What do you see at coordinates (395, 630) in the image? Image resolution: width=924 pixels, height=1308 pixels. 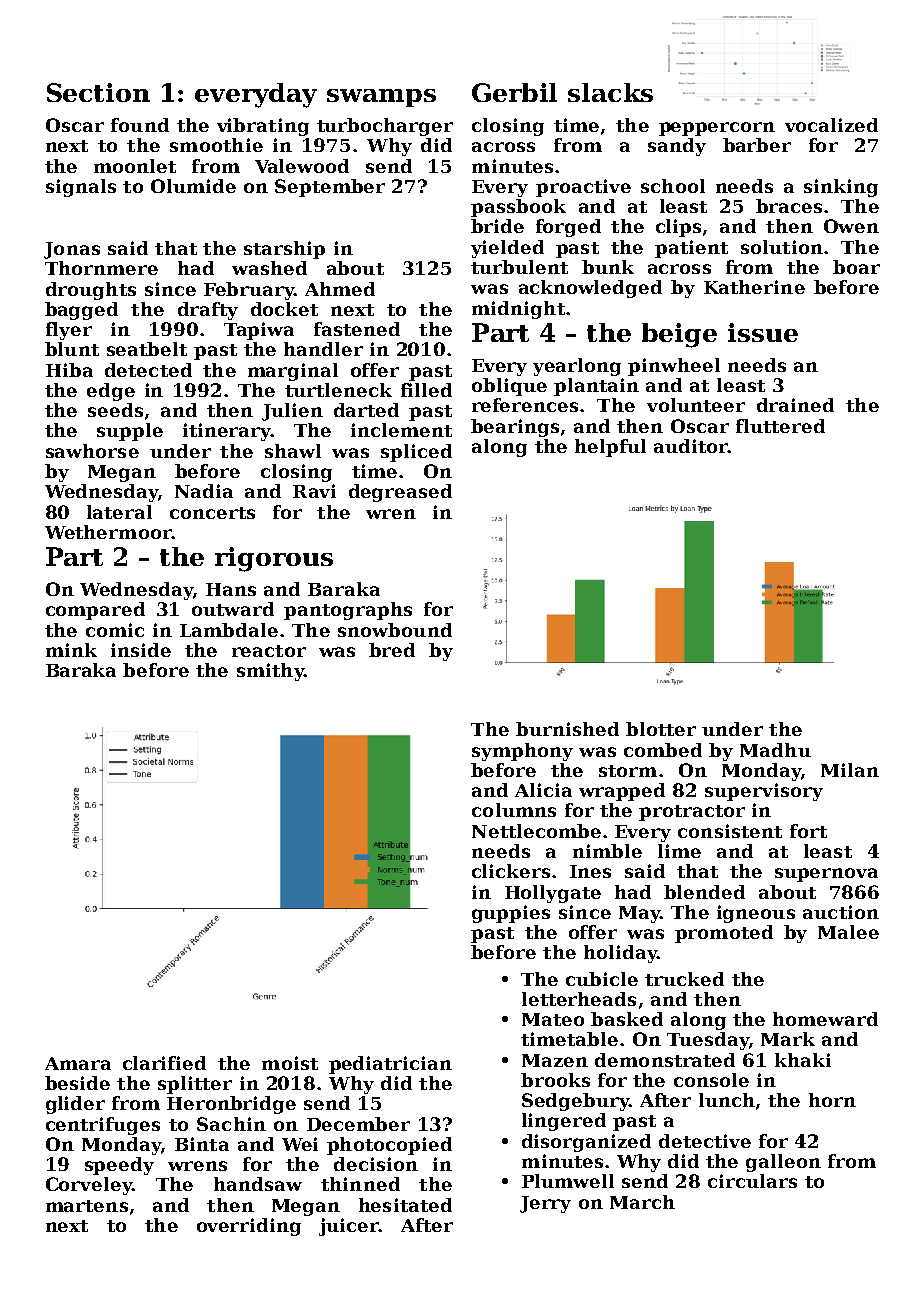 I see `snowbound` at bounding box center [395, 630].
